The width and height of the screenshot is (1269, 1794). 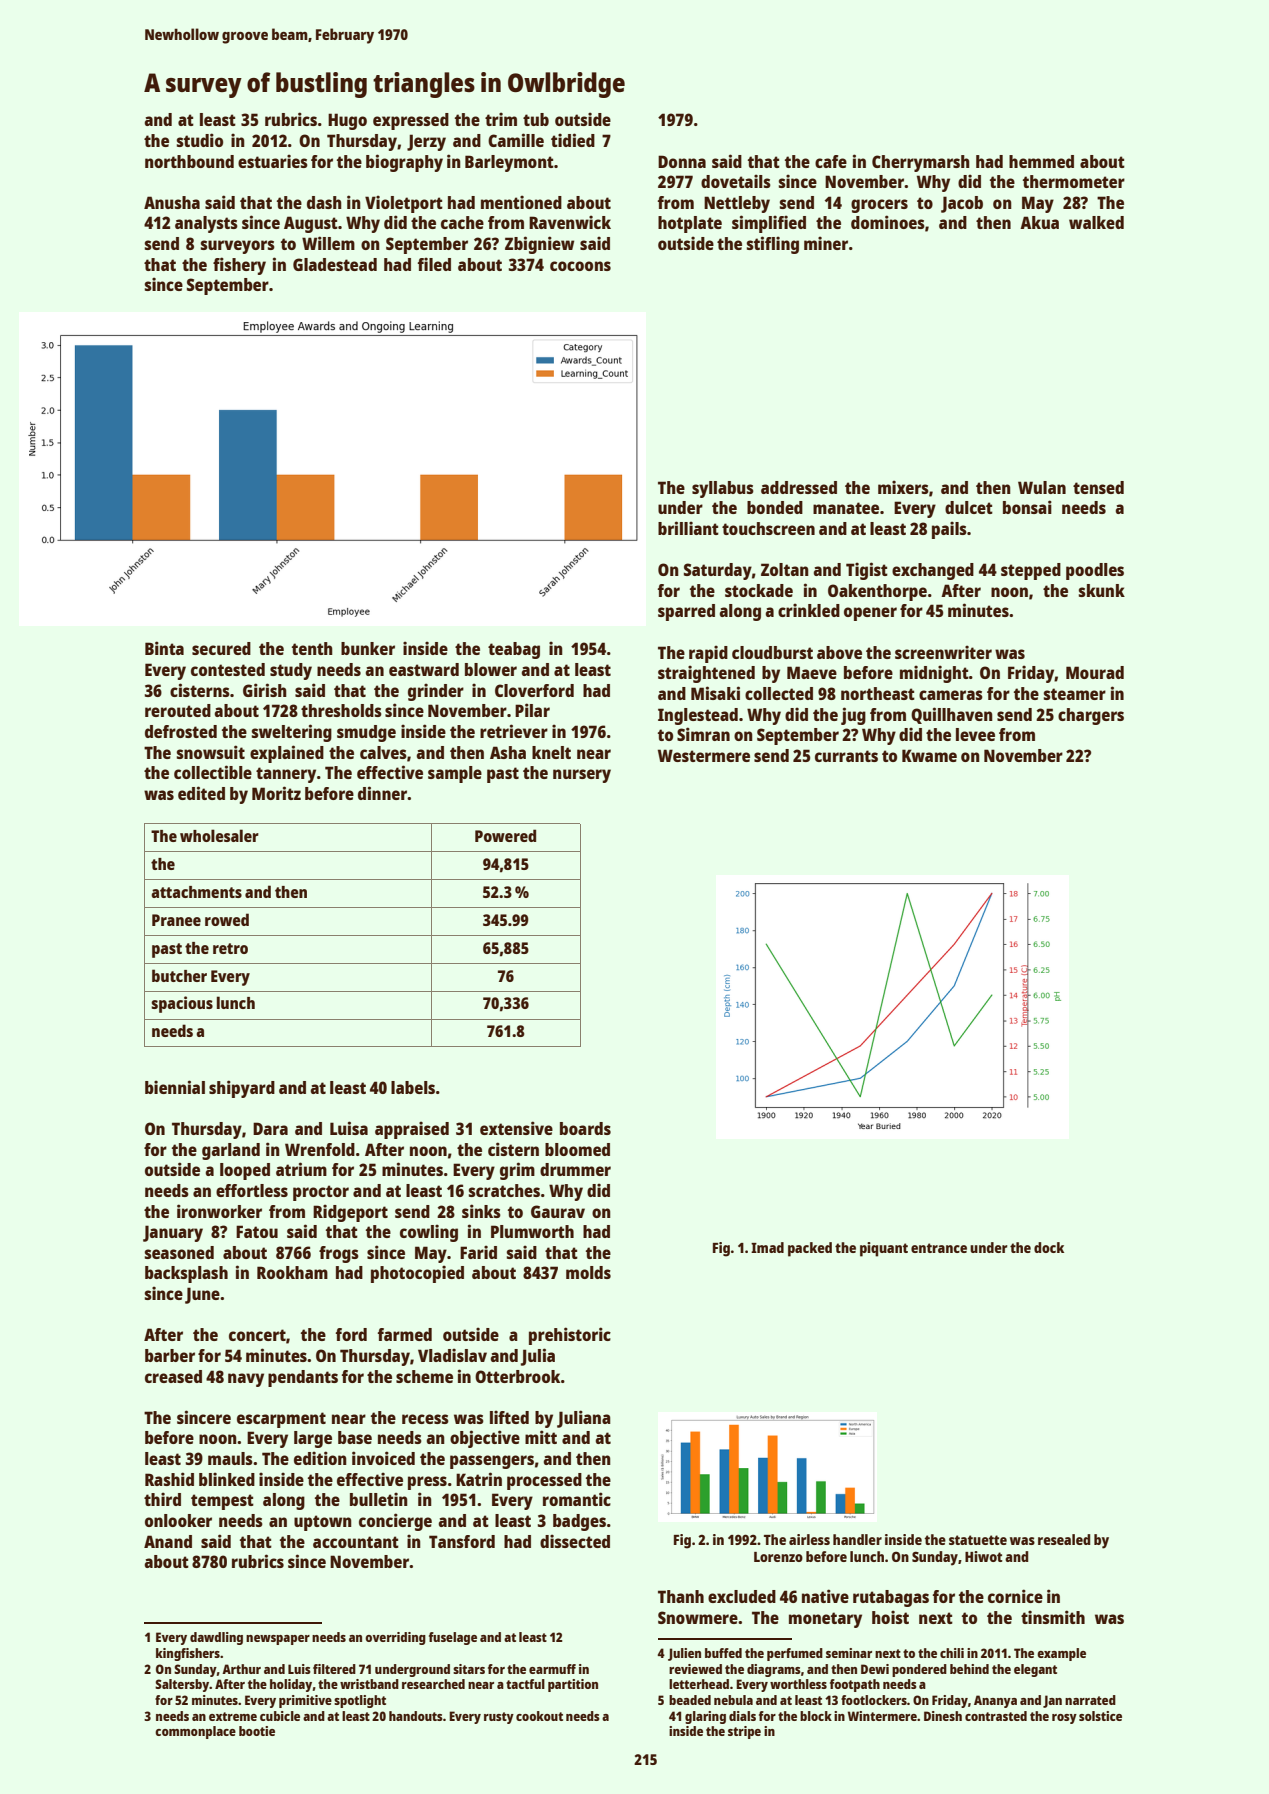 I want to click on Cherrymarsh, so click(x=921, y=163).
